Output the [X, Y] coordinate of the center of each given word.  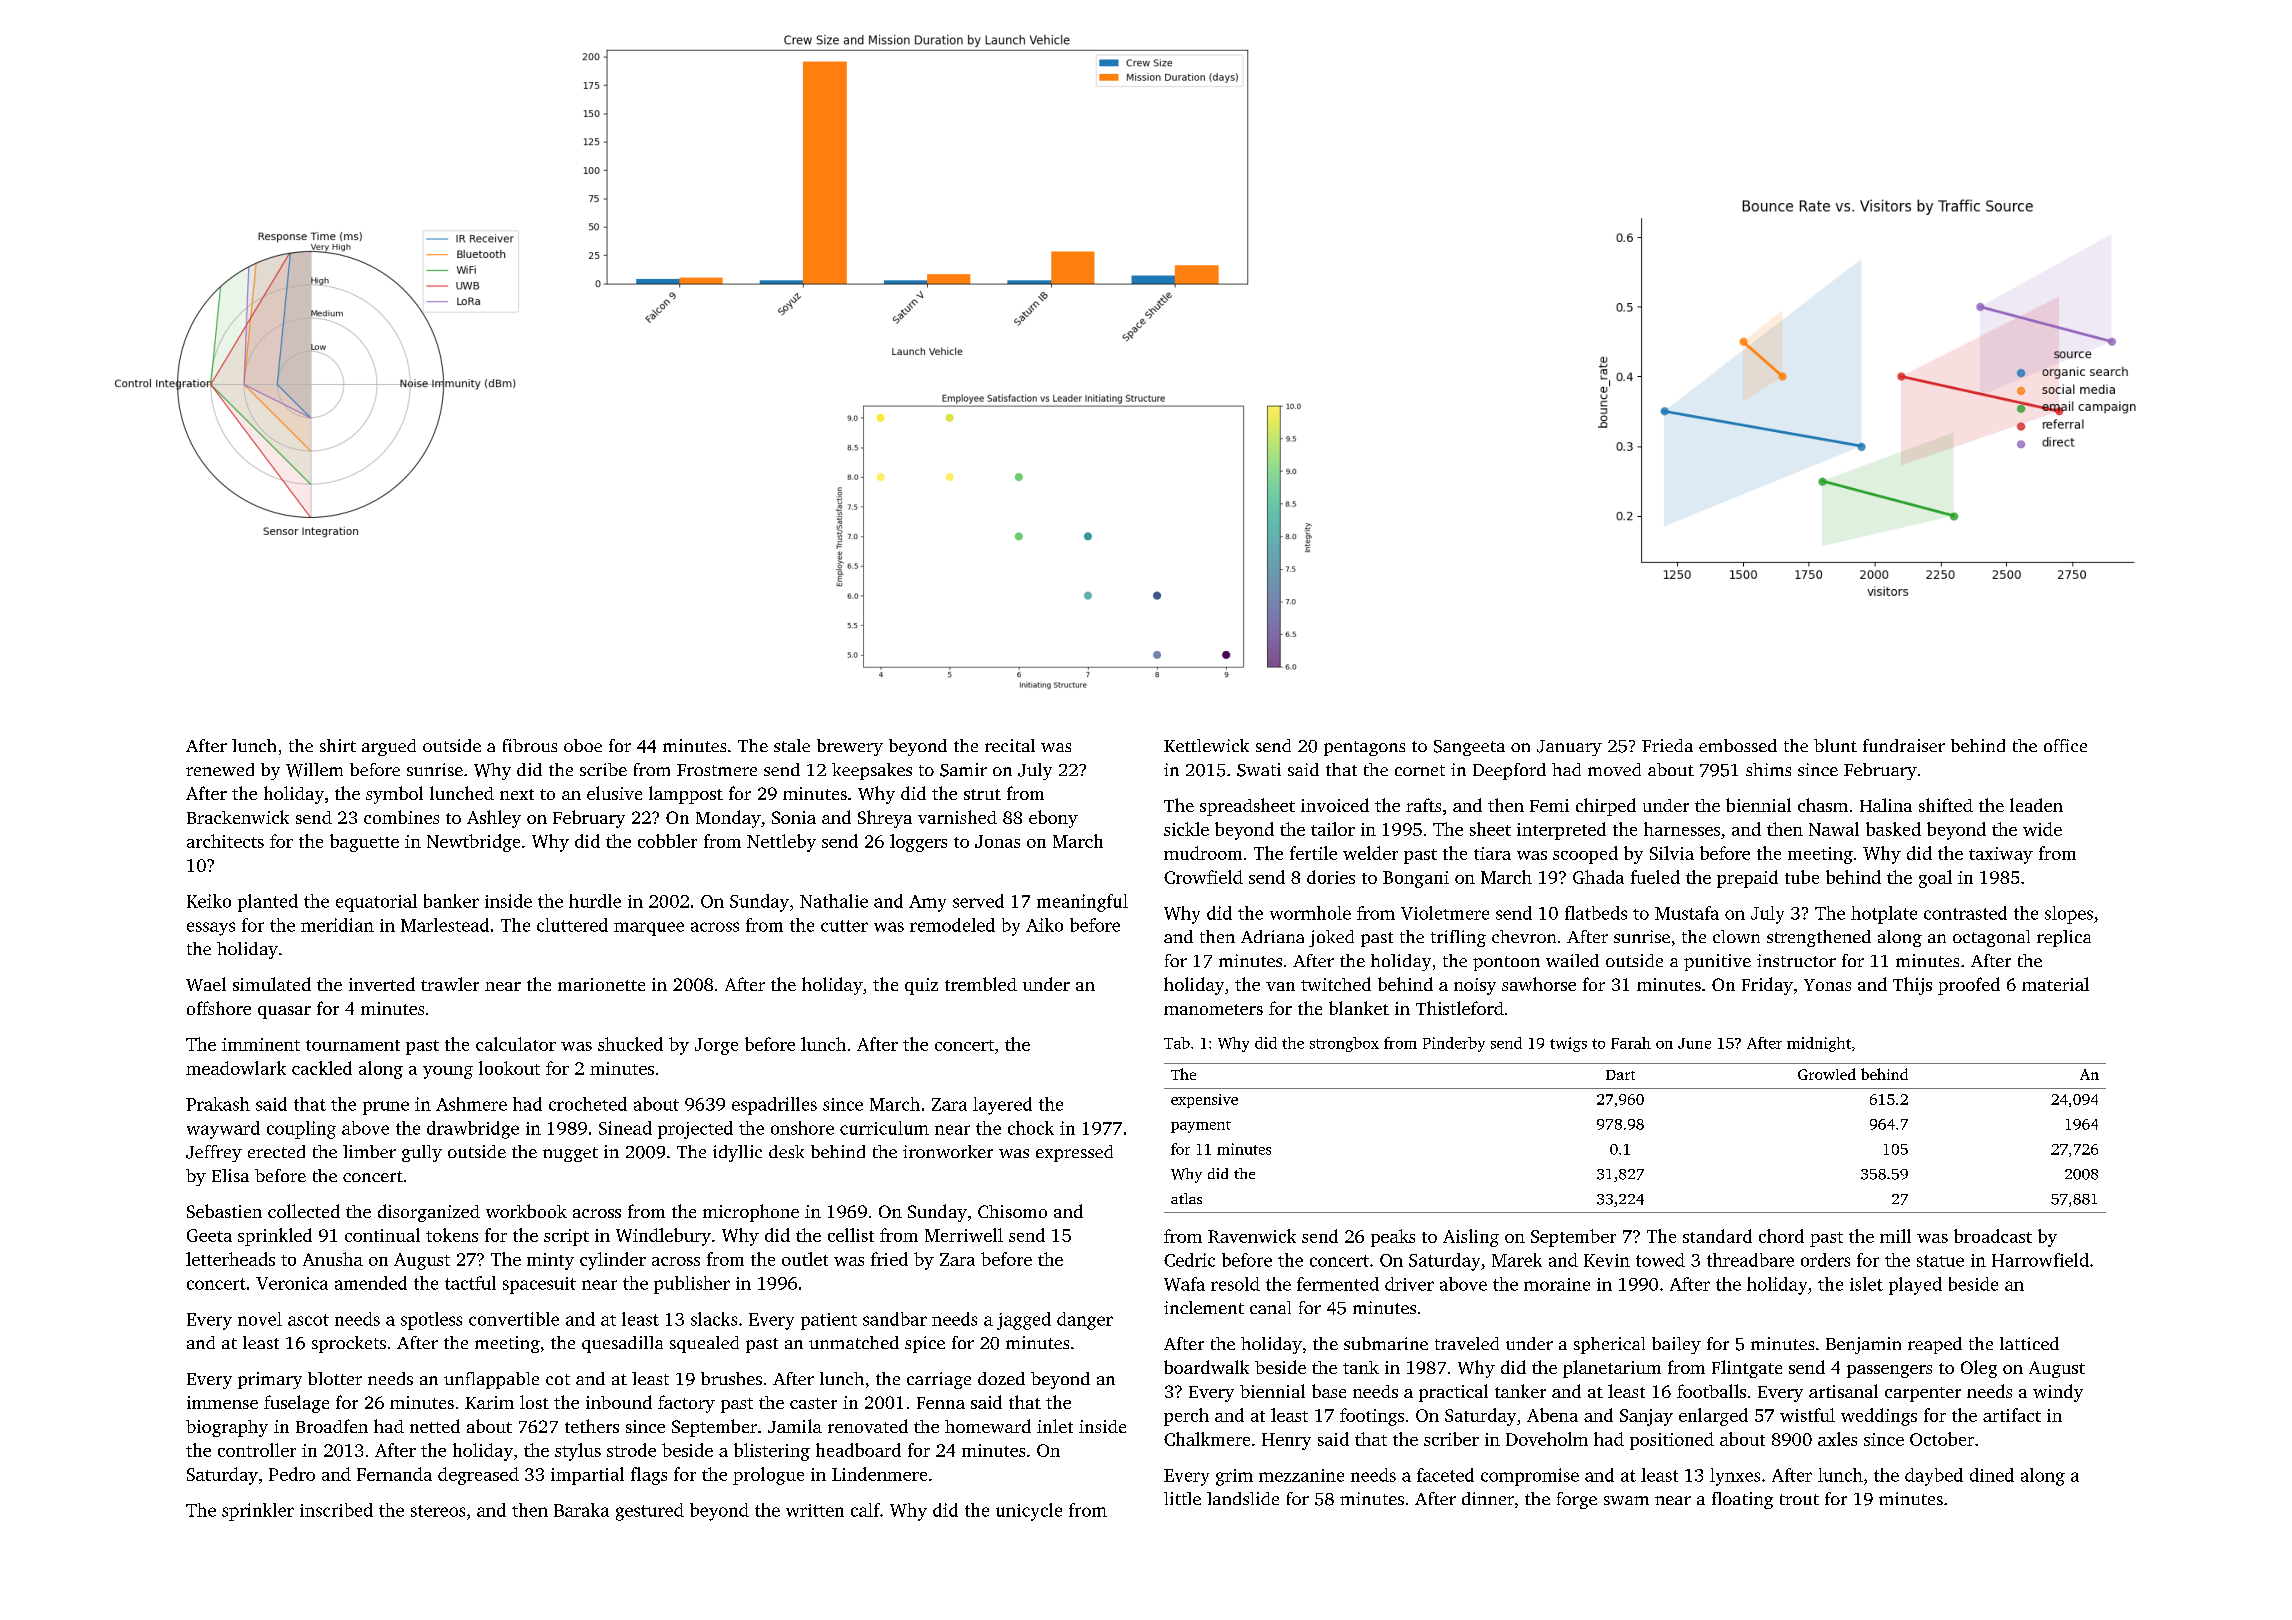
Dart [1620, 1075]
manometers [1213, 1009]
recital [1010, 745]
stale [792, 745]
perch [1186, 1417]
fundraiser [1904, 745]
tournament [353, 1045]
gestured [650, 1512]
